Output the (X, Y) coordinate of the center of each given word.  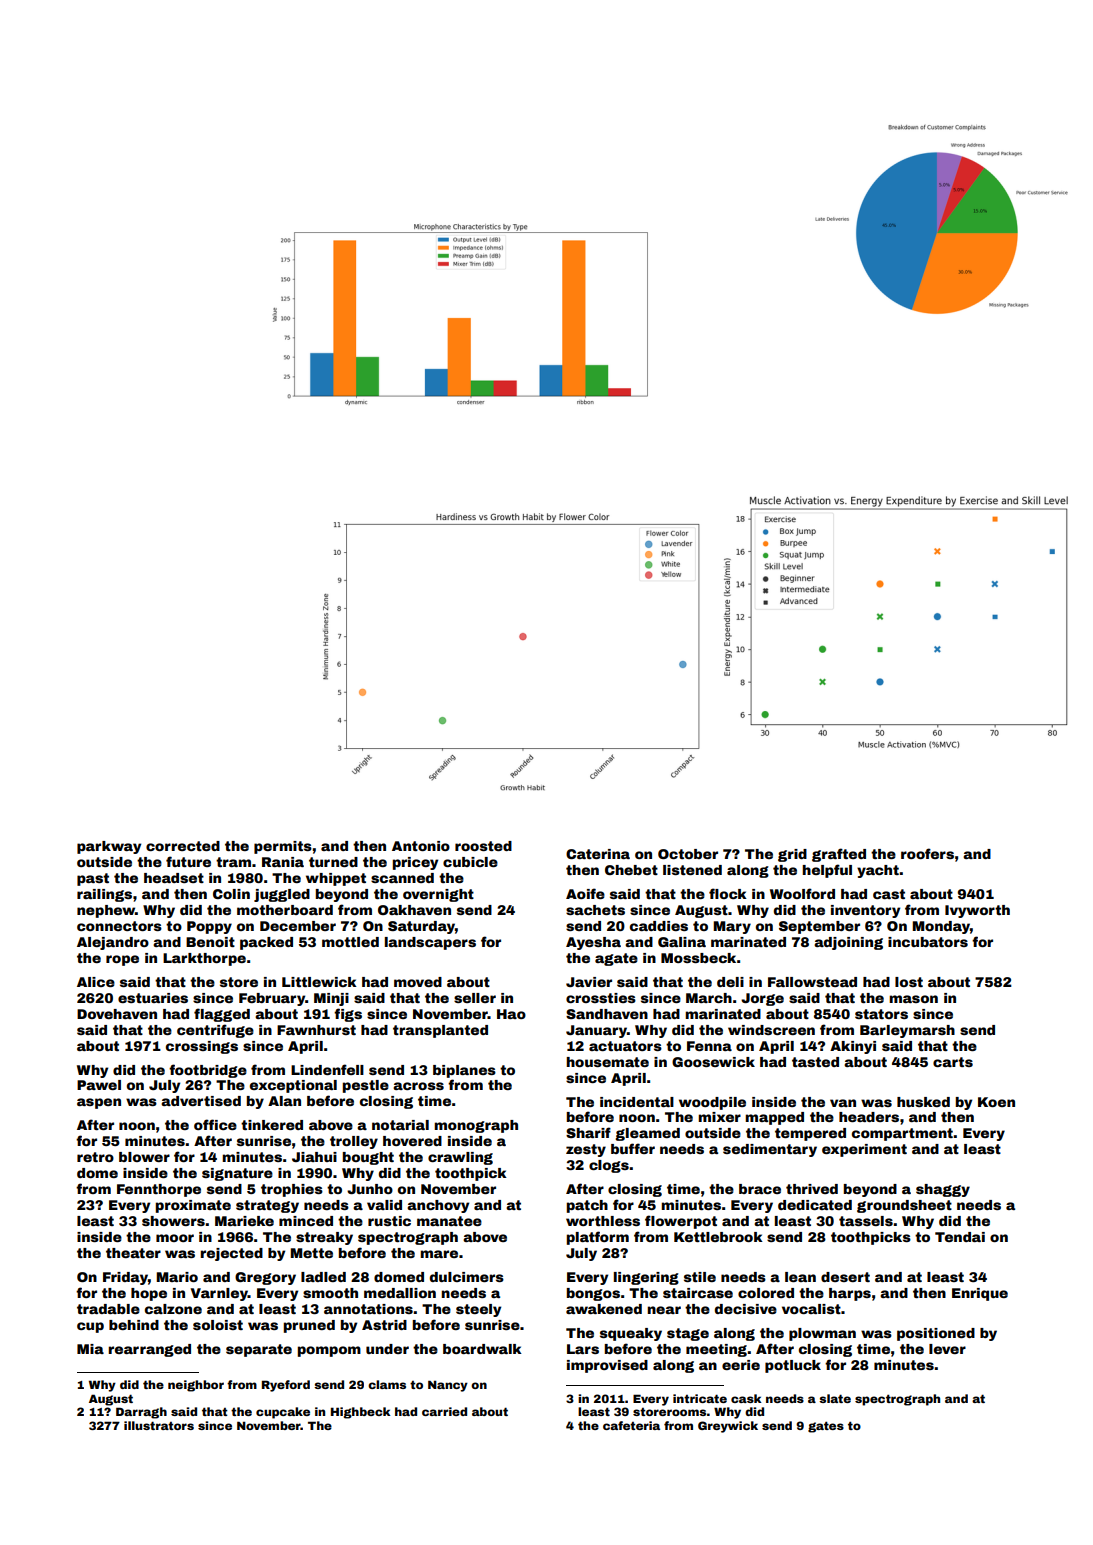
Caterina (598, 854)
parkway (109, 847)
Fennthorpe (159, 1190)
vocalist (811, 1309)
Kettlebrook (718, 1237)
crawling (460, 1158)
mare (439, 1254)
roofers (927, 853)
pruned (309, 1326)
